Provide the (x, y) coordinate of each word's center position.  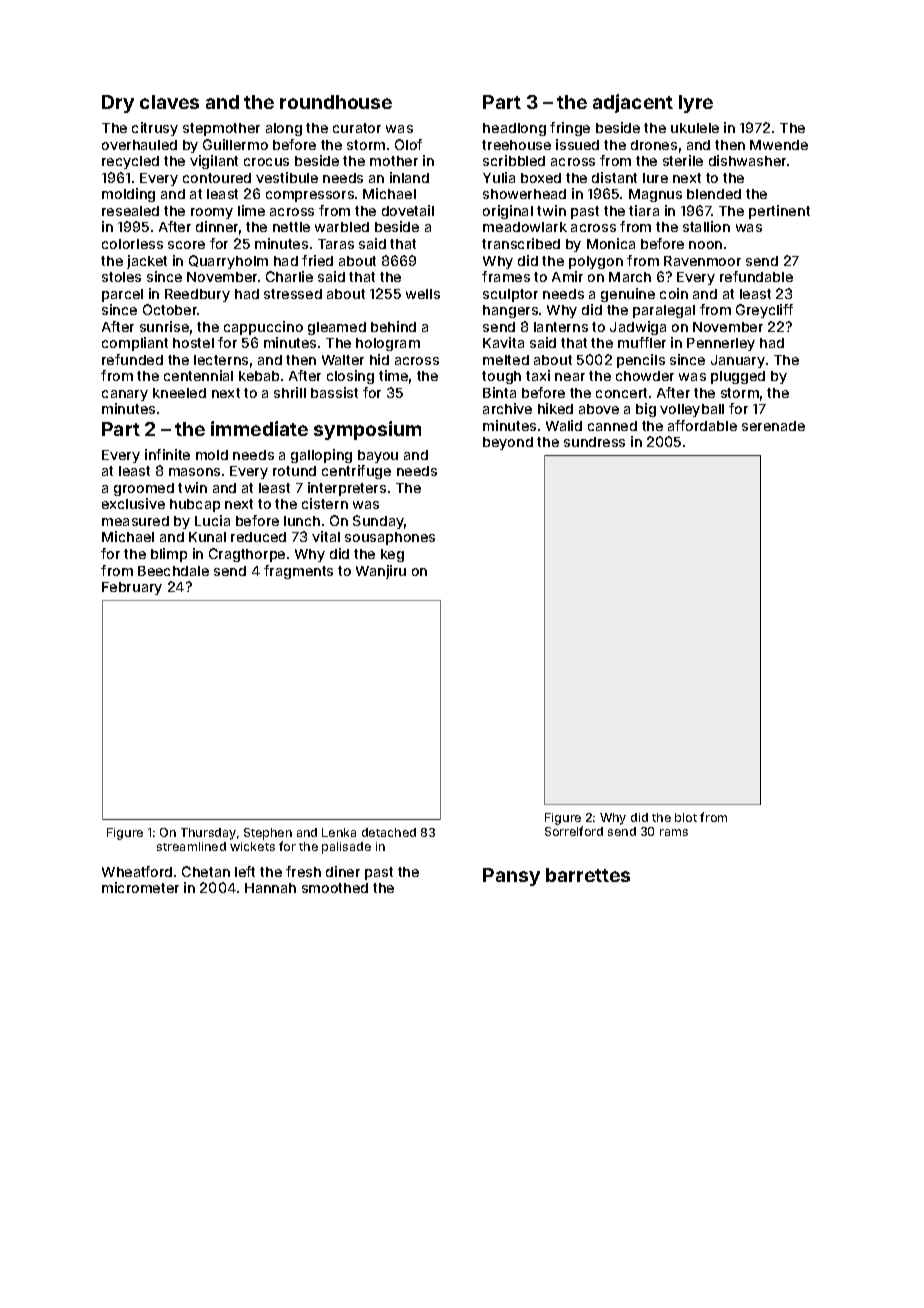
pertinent (779, 212)
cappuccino (263, 328)
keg (392, 555)
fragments (298, 572)
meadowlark (525, 227)
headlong (514, 129)
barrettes (588, 875)
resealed (130, 211)
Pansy (511, 877)
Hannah (270, 888)
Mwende (779, 145)
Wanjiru (381, 572)
